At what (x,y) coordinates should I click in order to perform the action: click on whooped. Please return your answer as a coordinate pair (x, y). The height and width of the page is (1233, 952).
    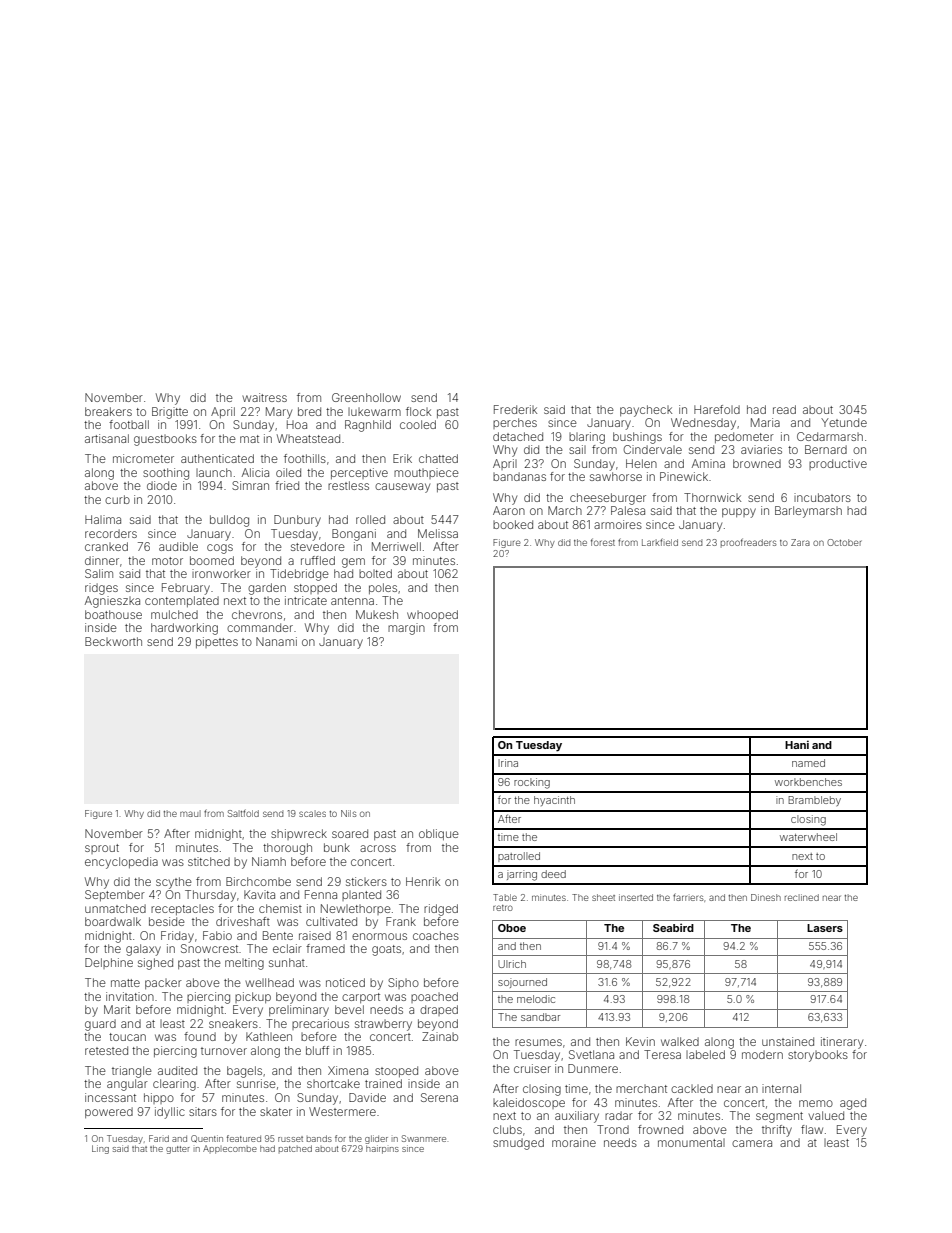
    Looking at the image, I should click on (432, 615).
